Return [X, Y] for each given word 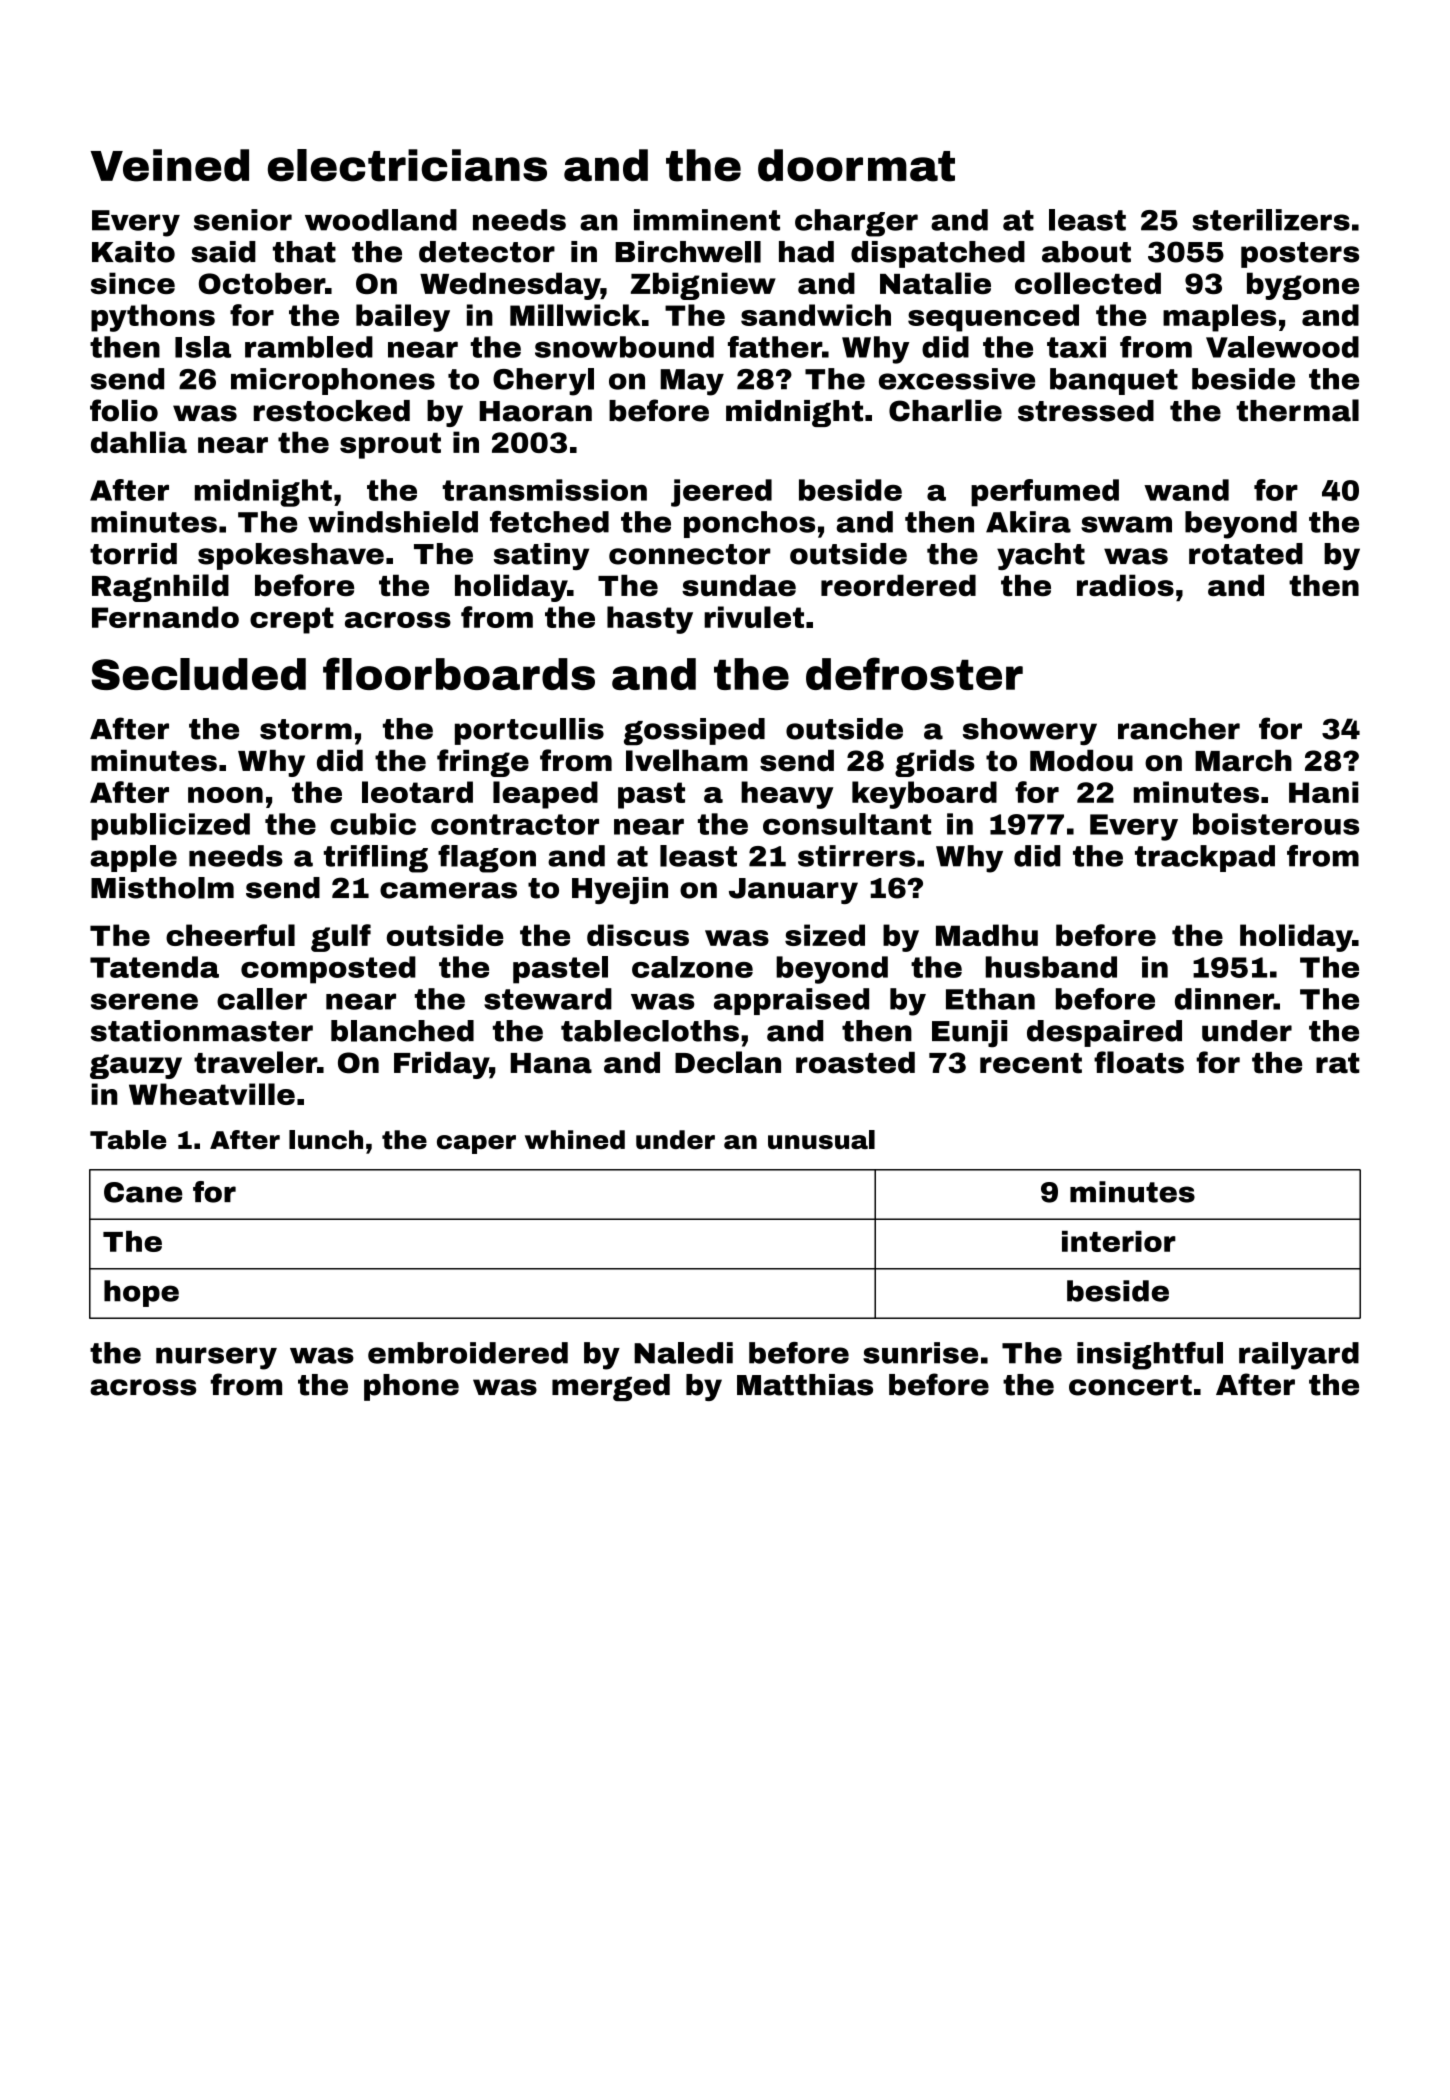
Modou [1081, 761]
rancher [1179, 729]
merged [611, 1387]
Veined [169, 165]
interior [1119, 1241]
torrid [133, 554]
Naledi [683, 1353]
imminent [707, 220]
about [1086, 252]
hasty [650, 620]
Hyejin [620, 890]
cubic [373, 824]
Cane [143, 1192]
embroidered [468, 1353]
